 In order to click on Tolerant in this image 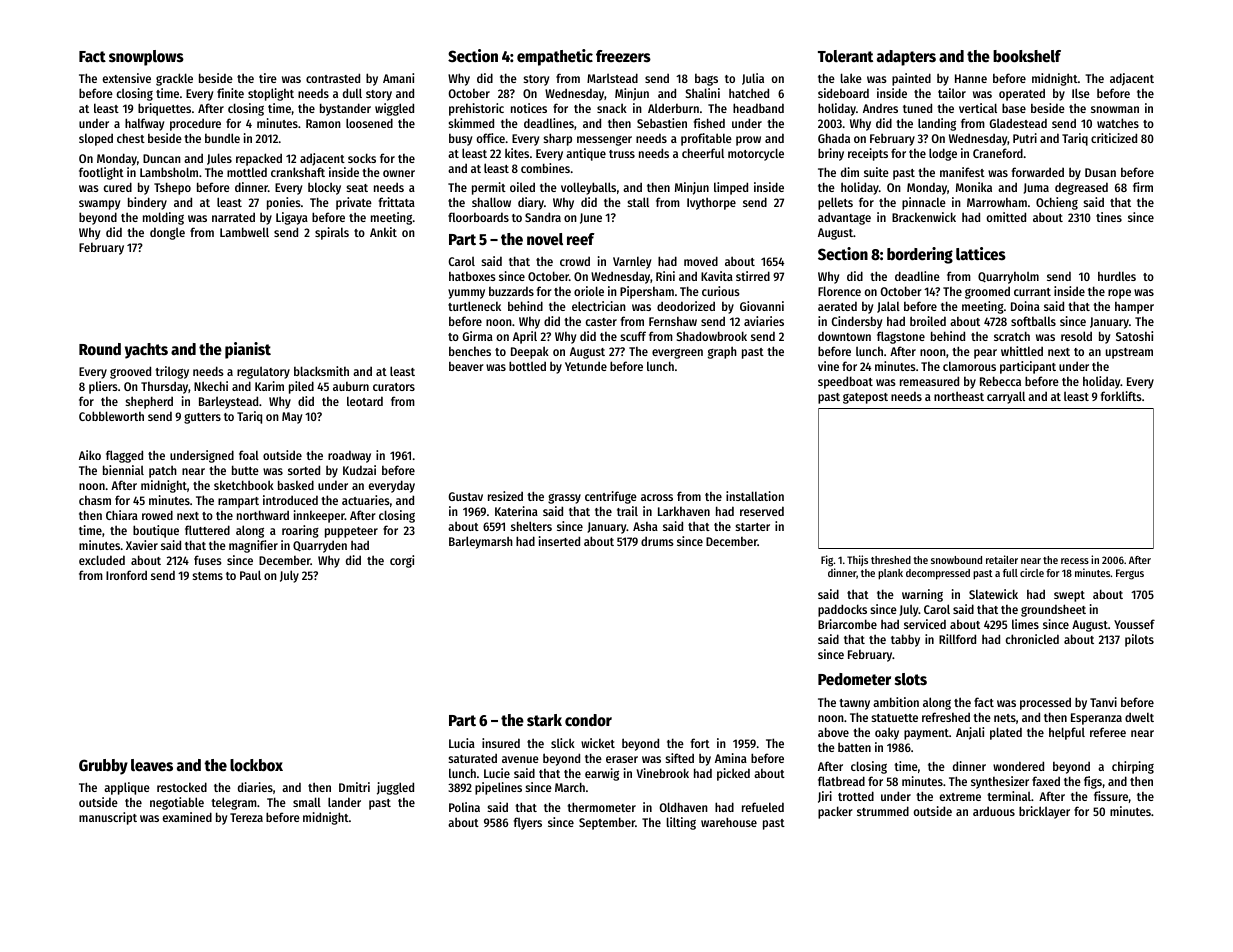, I will do `click(845, 56)`.
